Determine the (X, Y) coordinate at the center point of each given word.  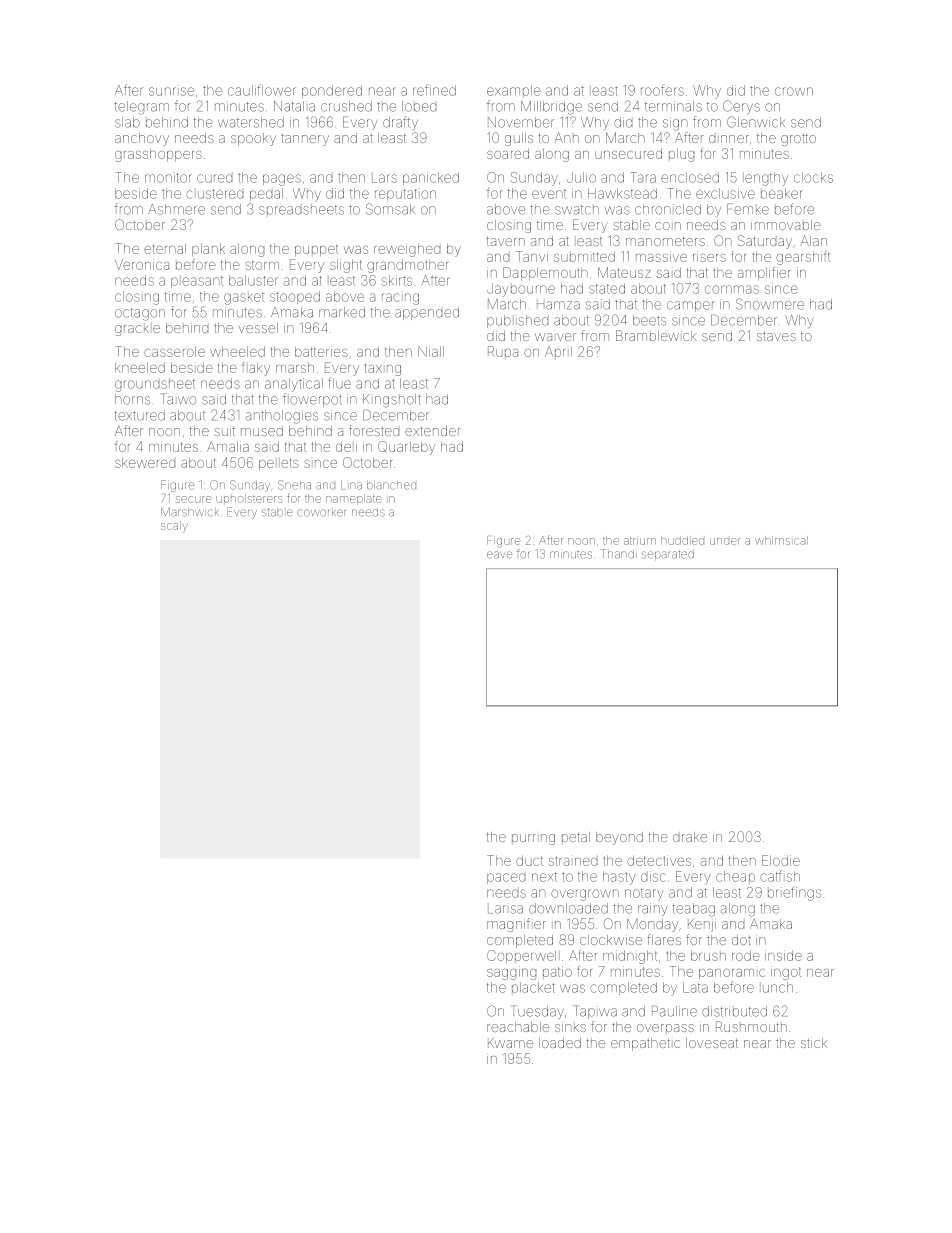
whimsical (781, 540)
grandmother (407, 266)
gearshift (803, 258)
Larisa (505, 909)
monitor (168, 177)
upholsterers (249, 498)
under (725, 541)
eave (499, 555)
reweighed (407, 250)
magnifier (516, 925)
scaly (174, 526)
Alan (813, 240)
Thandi (617, 554)
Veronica (142, 264)
